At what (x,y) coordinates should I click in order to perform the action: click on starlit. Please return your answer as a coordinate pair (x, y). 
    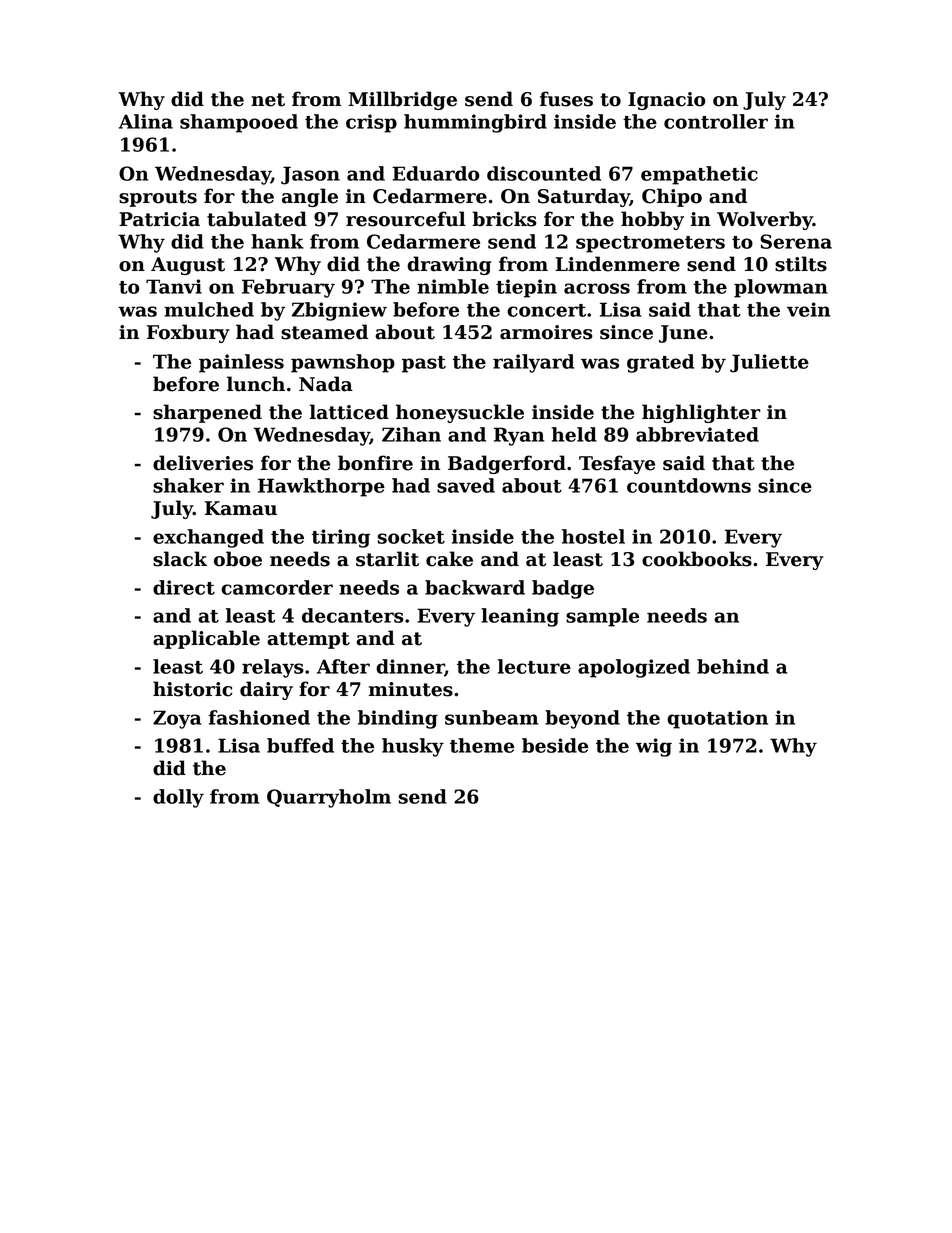
    Looking at the image, I should click on (387, 559).
